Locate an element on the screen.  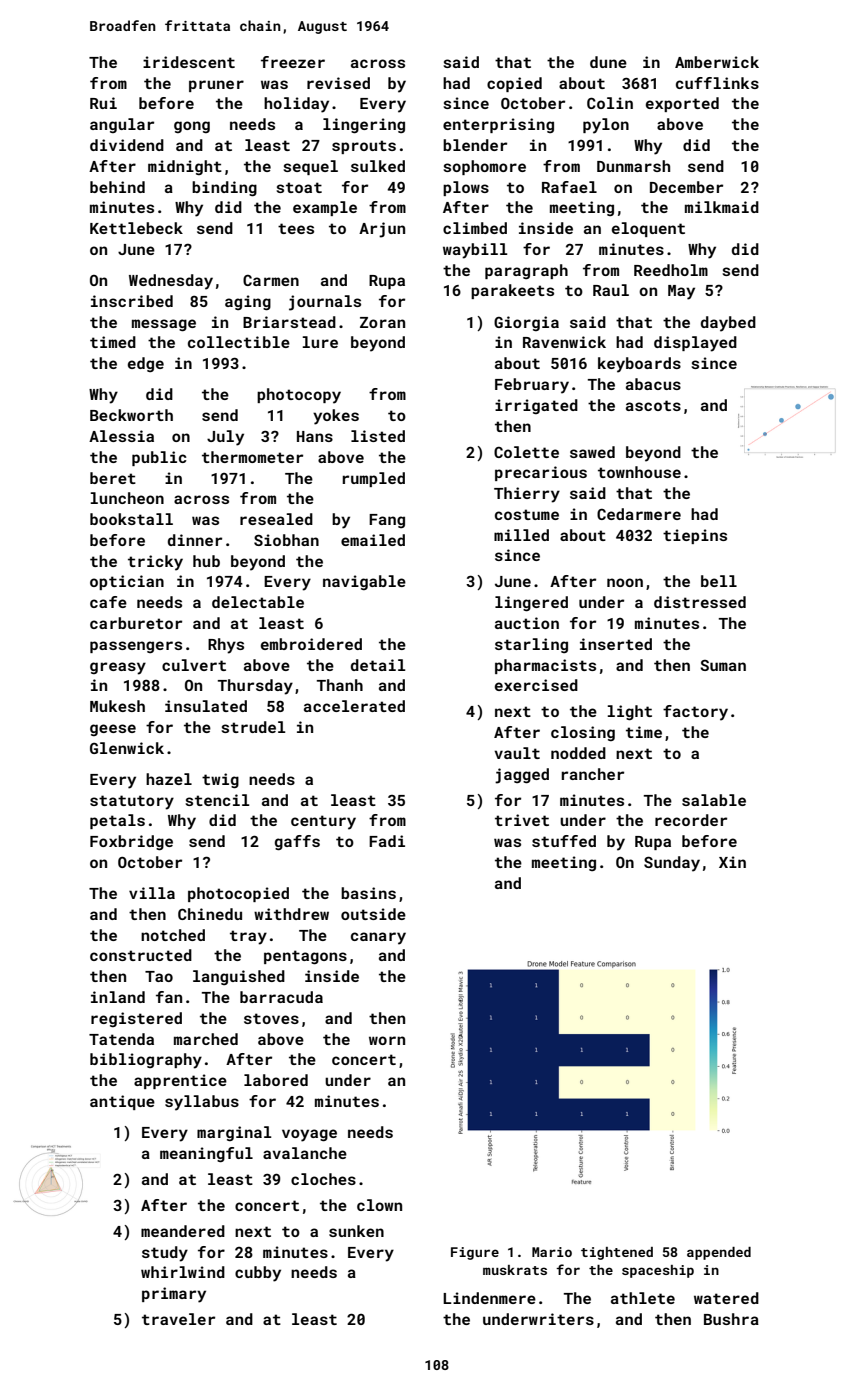
freezer is located at coordinates (293, 62).
